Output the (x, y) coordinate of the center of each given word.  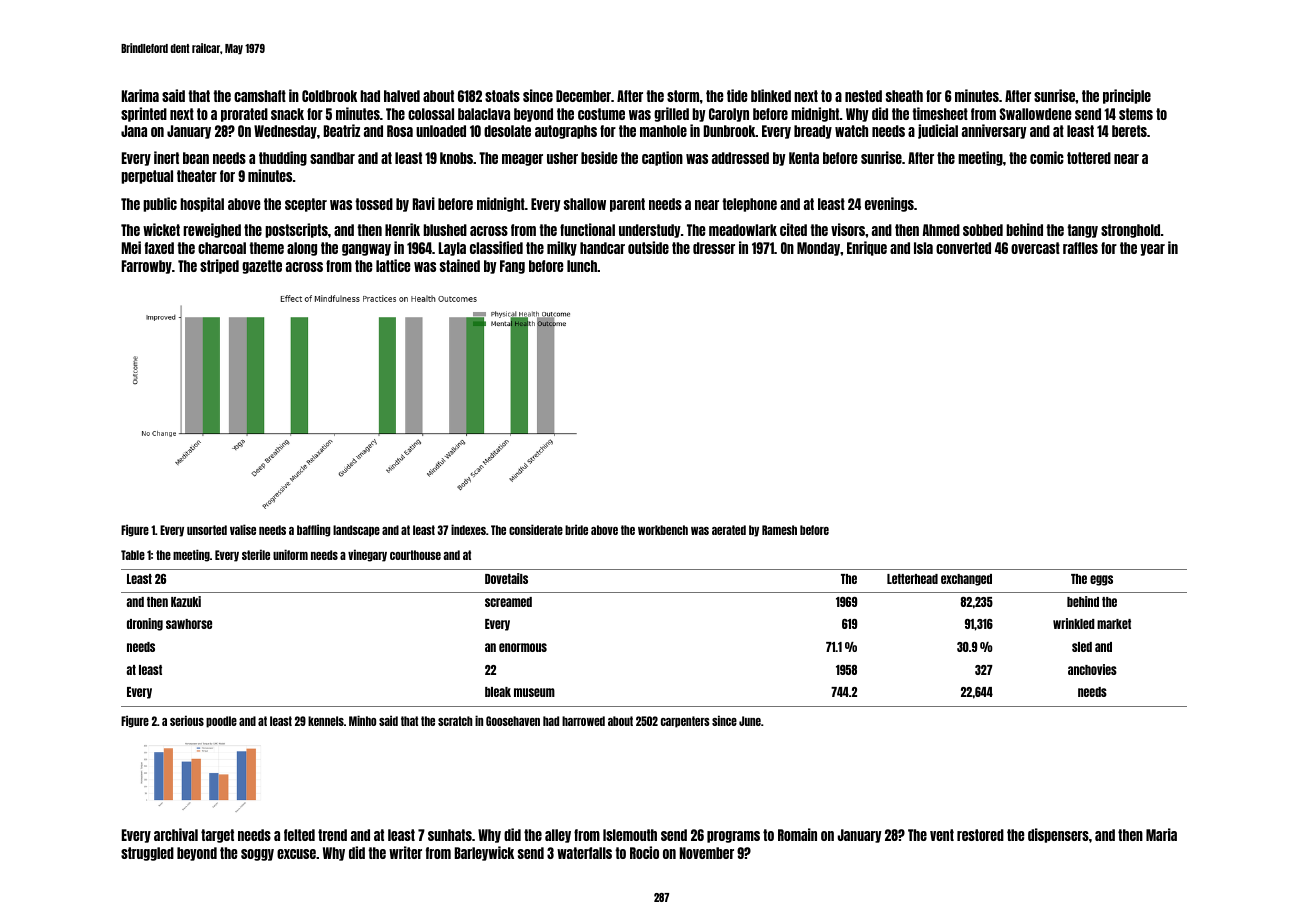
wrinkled (1074, 623)
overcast (1035, 248)
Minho (362, 720)
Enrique (867, 248)
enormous (523, 647)
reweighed (212, 230)
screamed (508, 602)
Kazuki (186, 601)
